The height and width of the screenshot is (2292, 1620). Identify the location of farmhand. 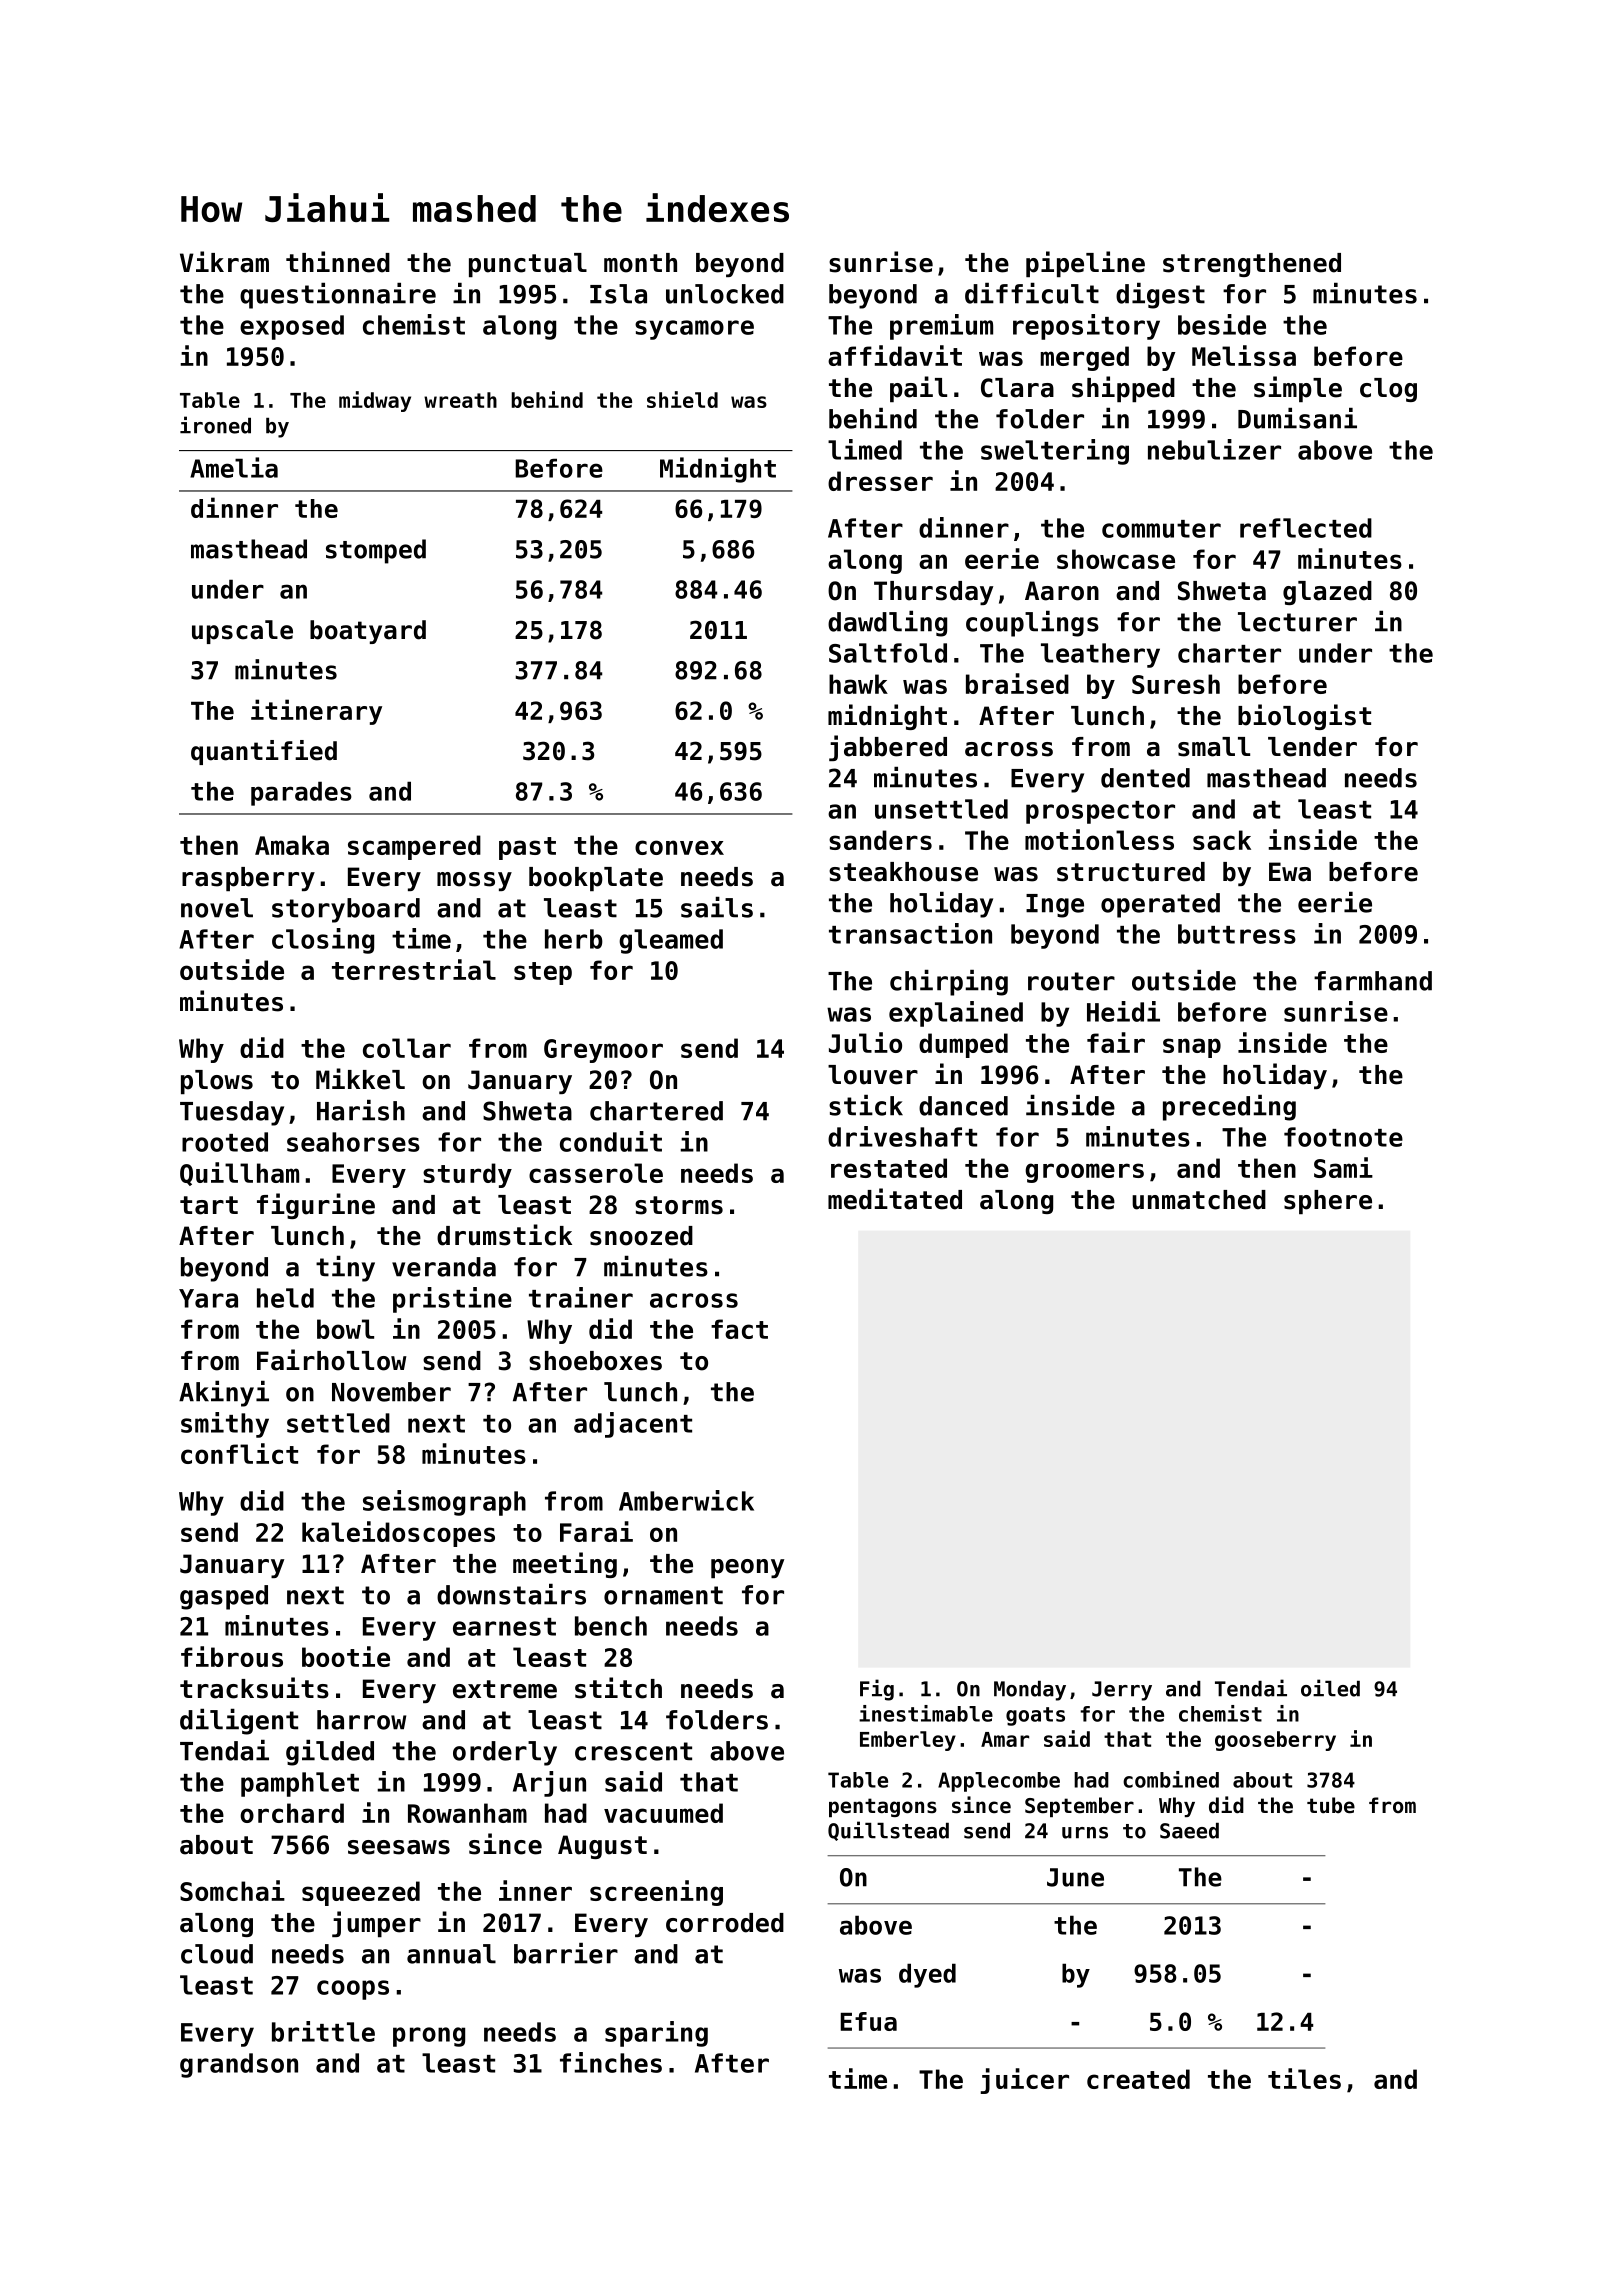
(1373, 981).
